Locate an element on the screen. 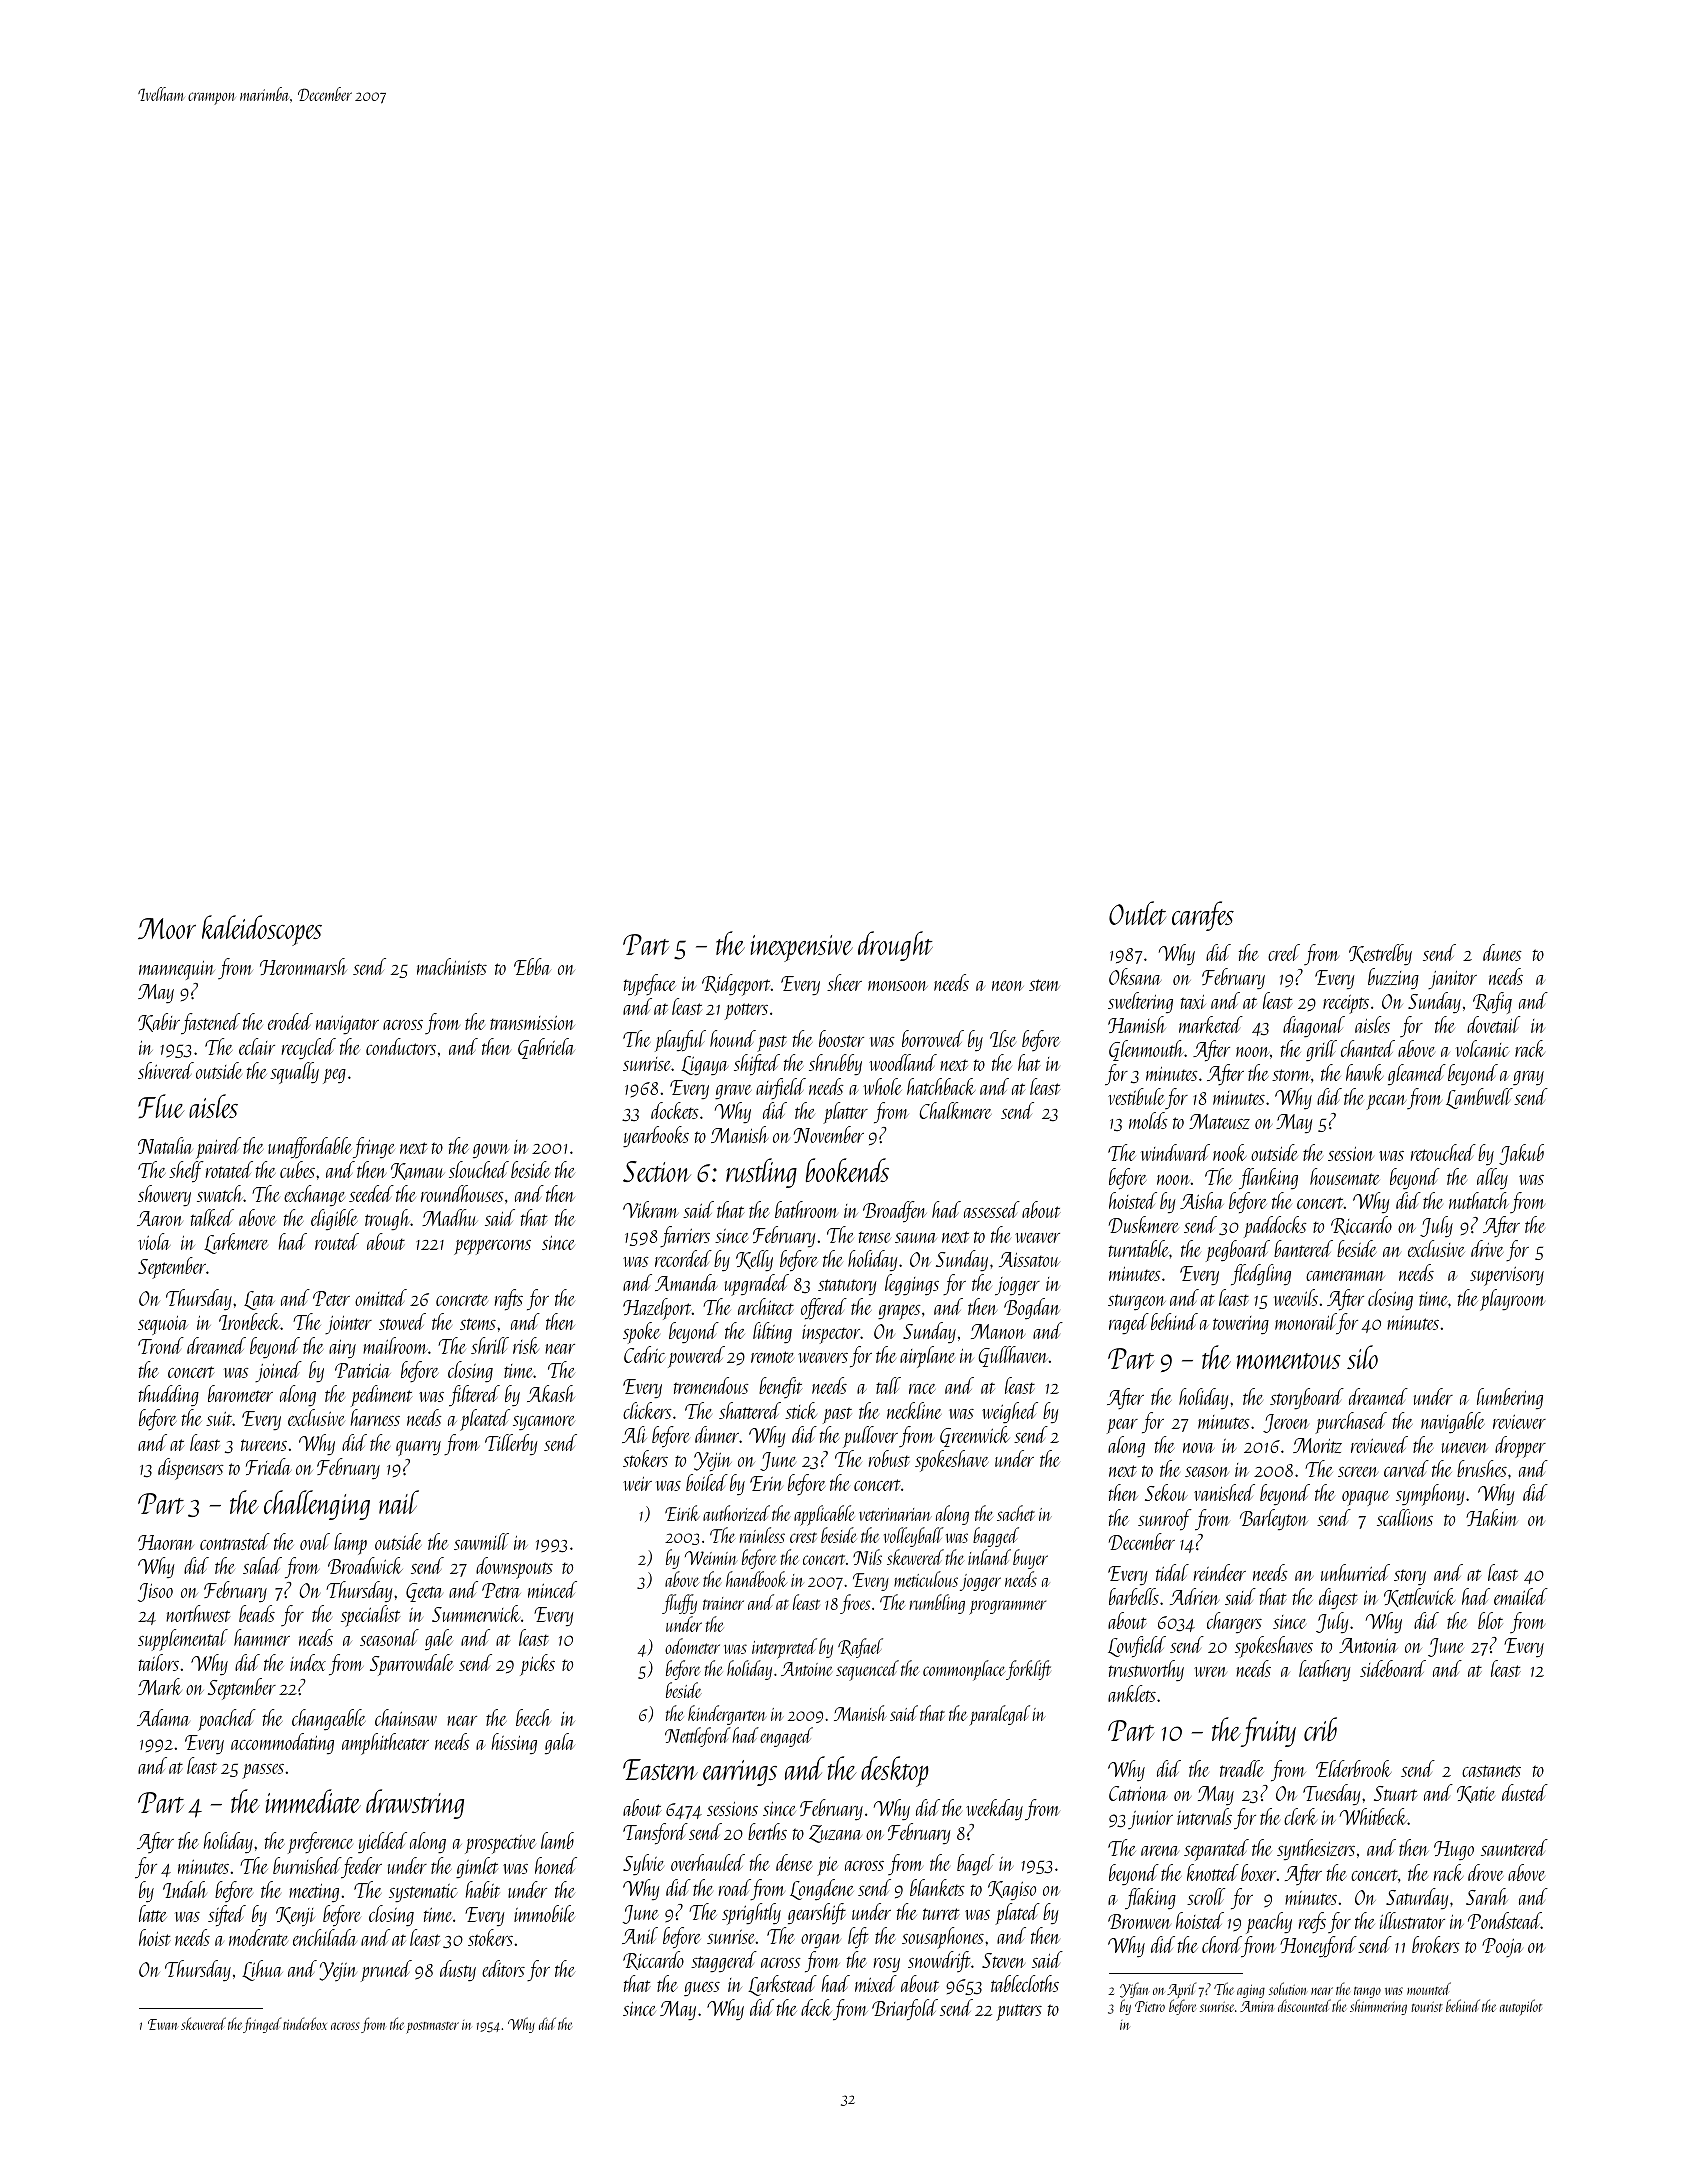 Image resolution: width=1683 pixels, height=2178 pixels. index is located at coordinates (308, 1662).
